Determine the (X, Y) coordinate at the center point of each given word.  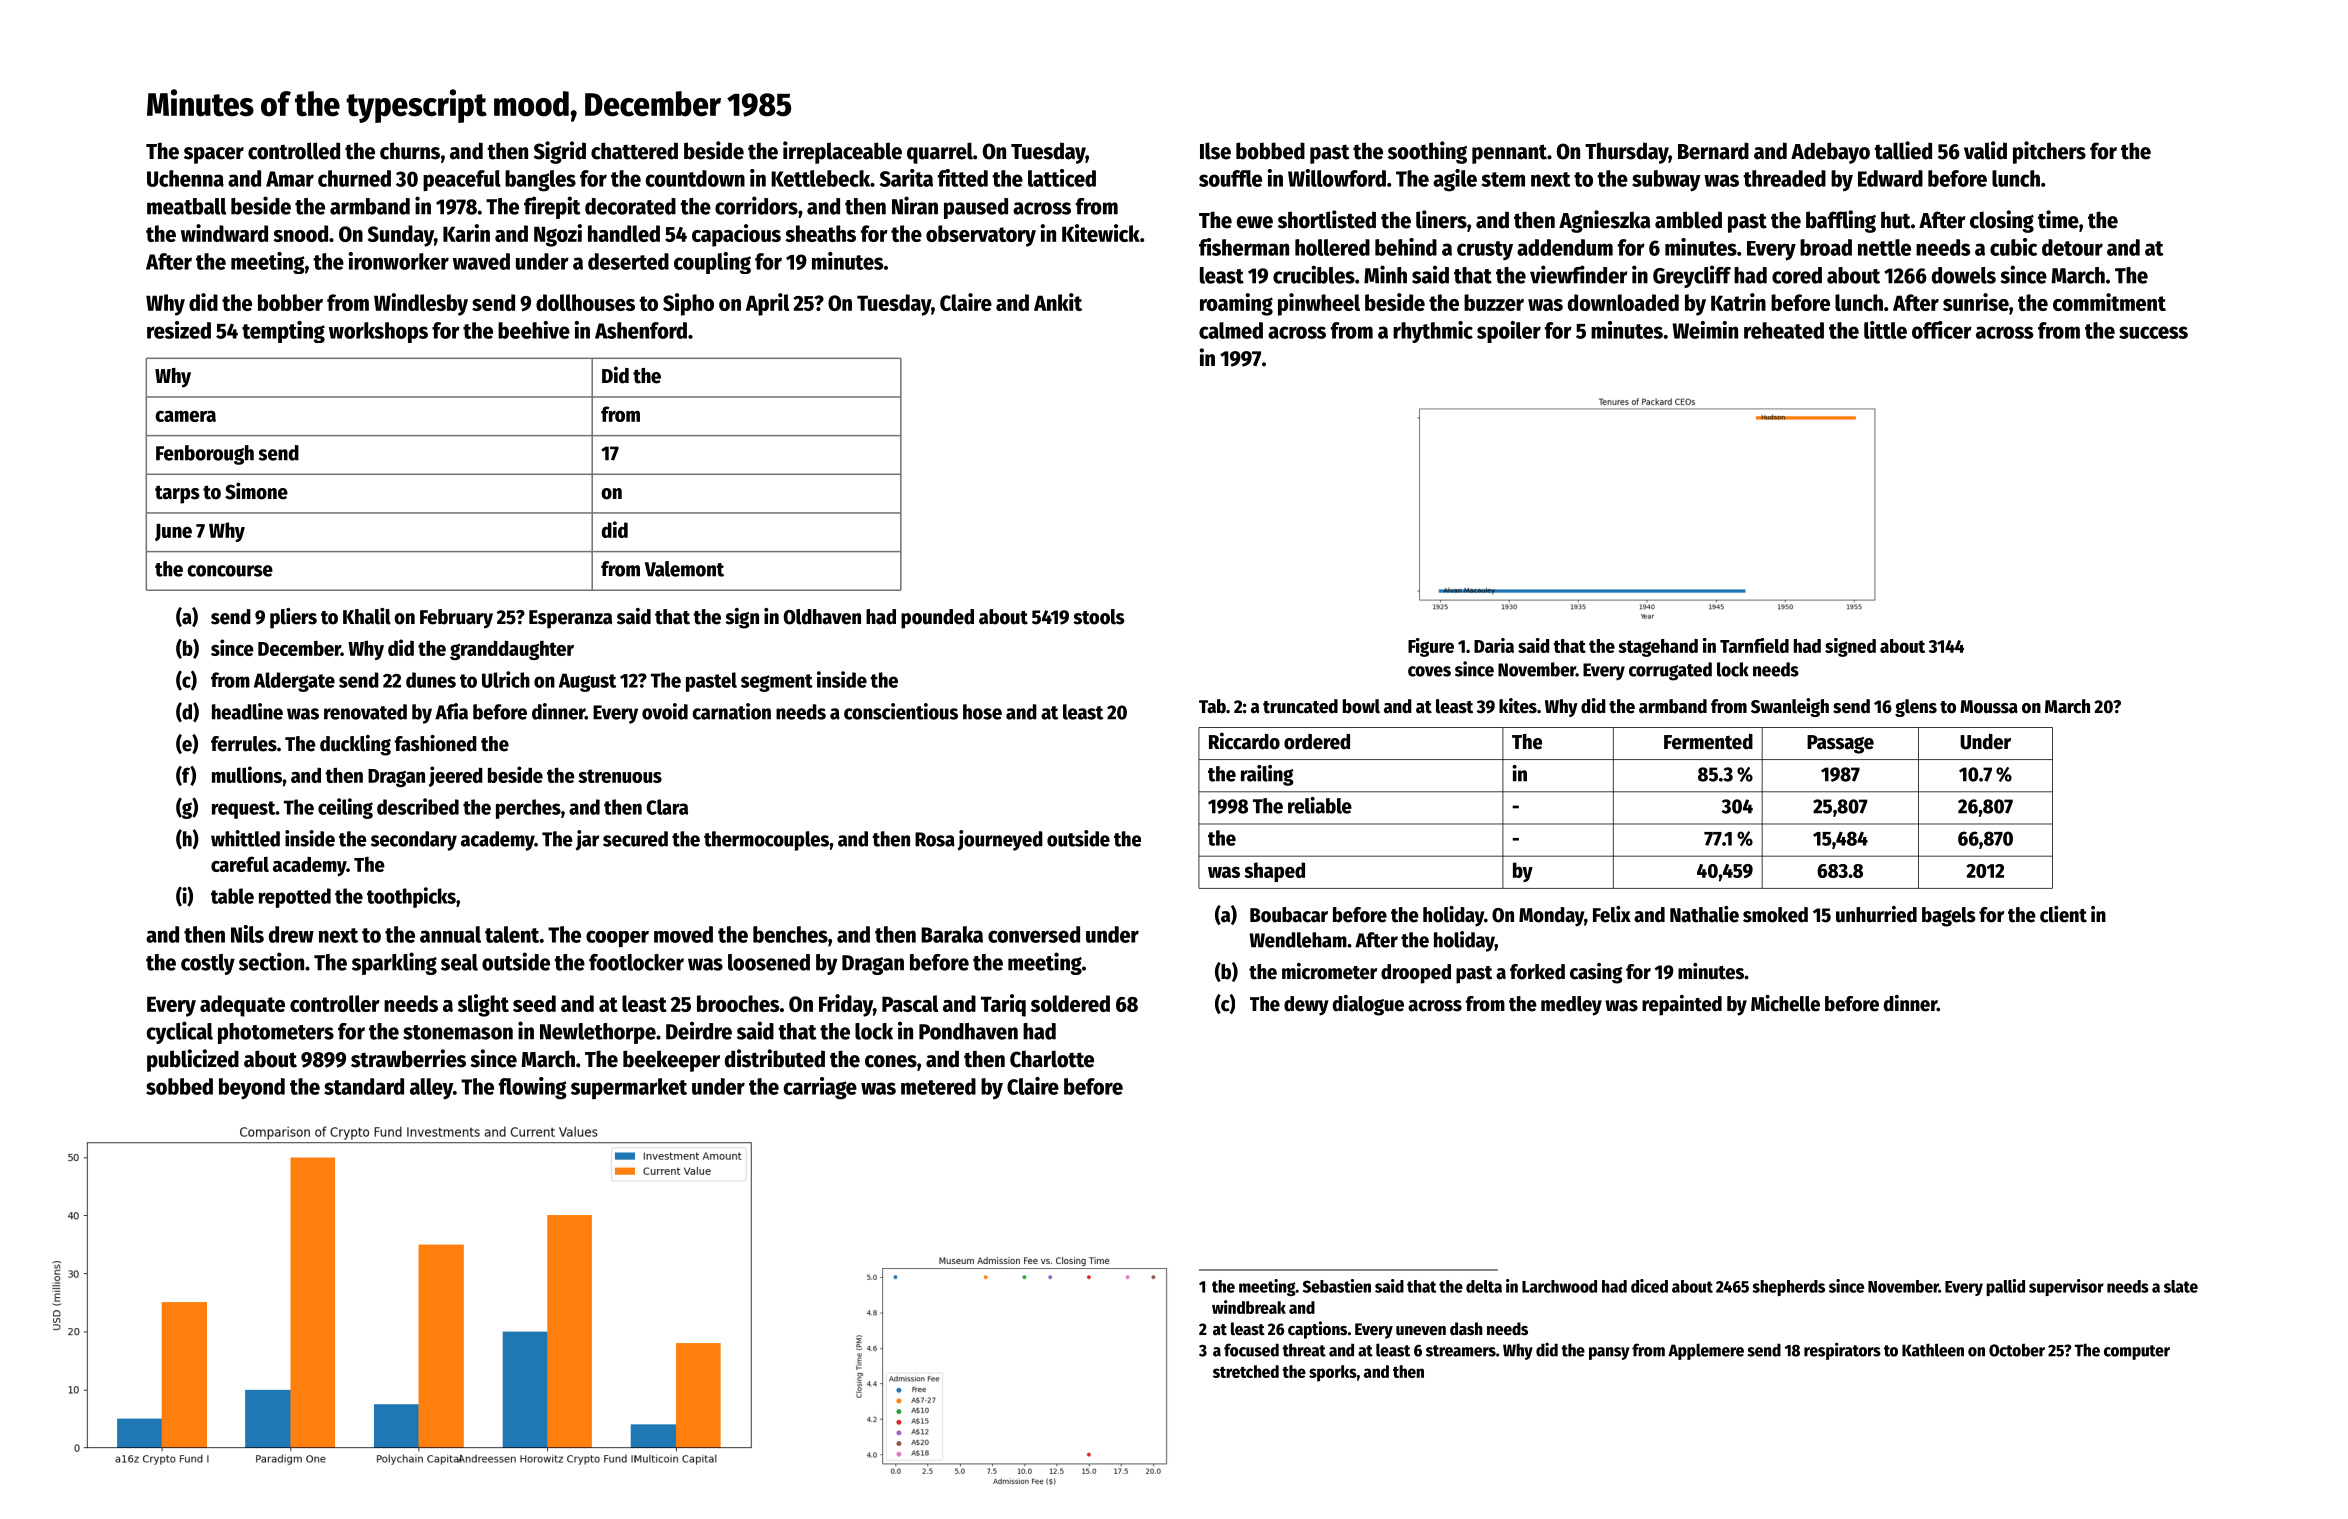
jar (587, 840)
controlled (294, 151)
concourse (230, 571)
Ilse (1215, 151)
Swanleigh (1790, 707)
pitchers (2049, 152)
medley (1571, 1006)
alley (431, 1089)
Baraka (952, 934)
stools (1099, 617)
